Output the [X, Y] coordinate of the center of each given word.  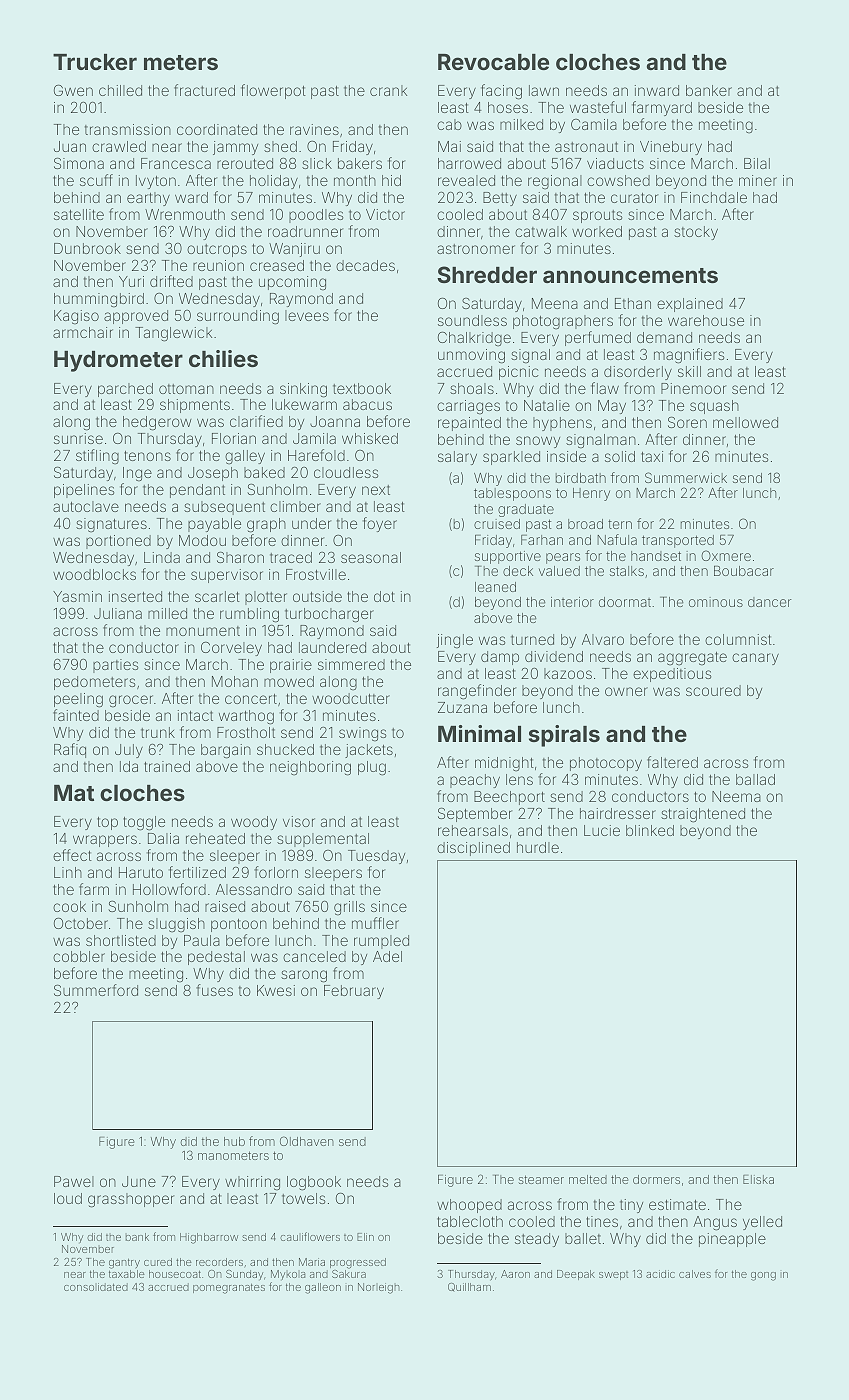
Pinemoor [694, 388]
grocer [131, 701]
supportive [508, 557]
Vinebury [671, 148]
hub [234, 1141]
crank [388, 90]
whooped [469, 1206]
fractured [204, 90]
